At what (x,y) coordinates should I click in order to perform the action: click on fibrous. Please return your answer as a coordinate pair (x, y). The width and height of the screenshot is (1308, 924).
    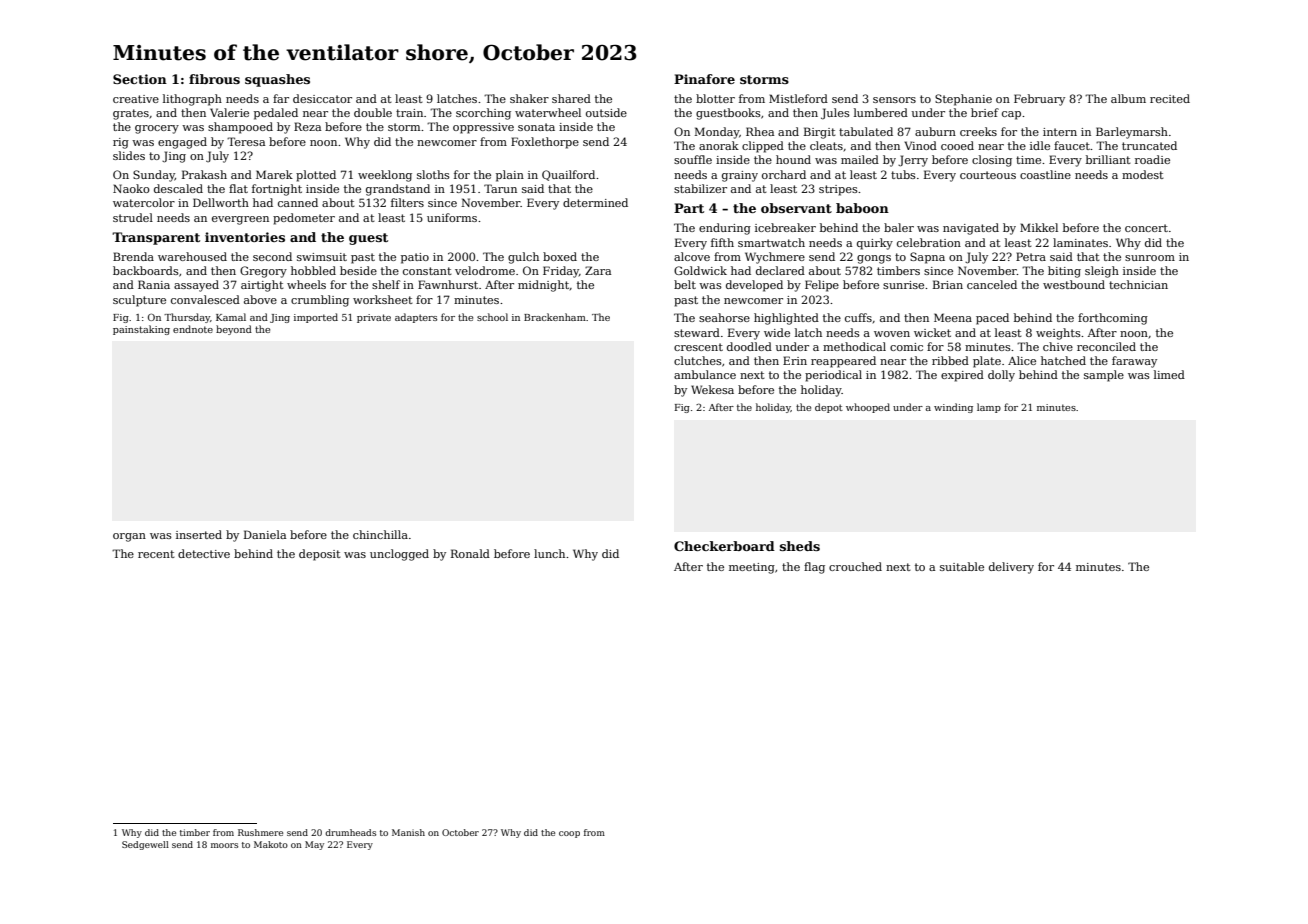
    Looking at the image, I should click on (214, 79).
